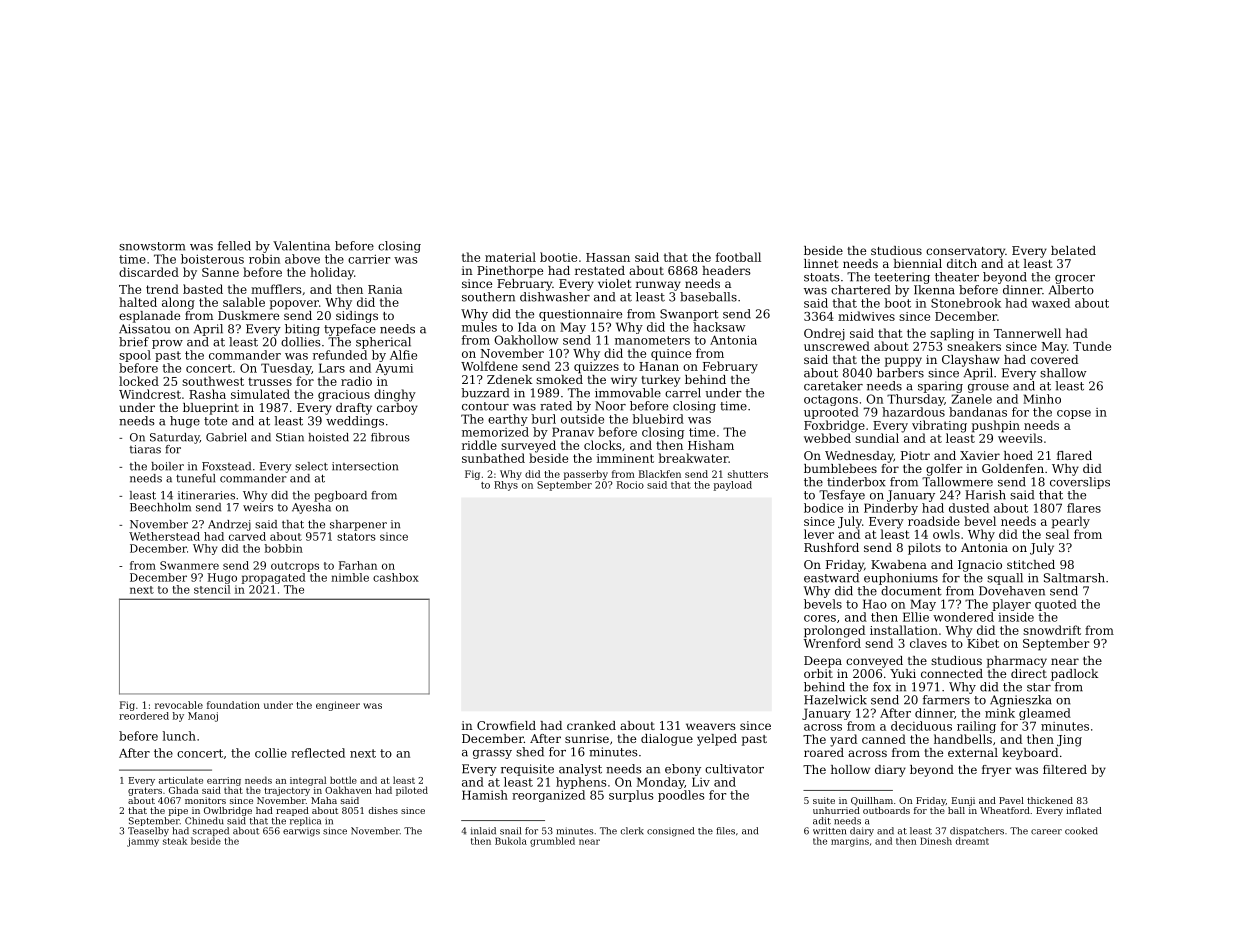  Describe the element at coordinates (972, 841) in the document. I see `dreamt` at that location.
